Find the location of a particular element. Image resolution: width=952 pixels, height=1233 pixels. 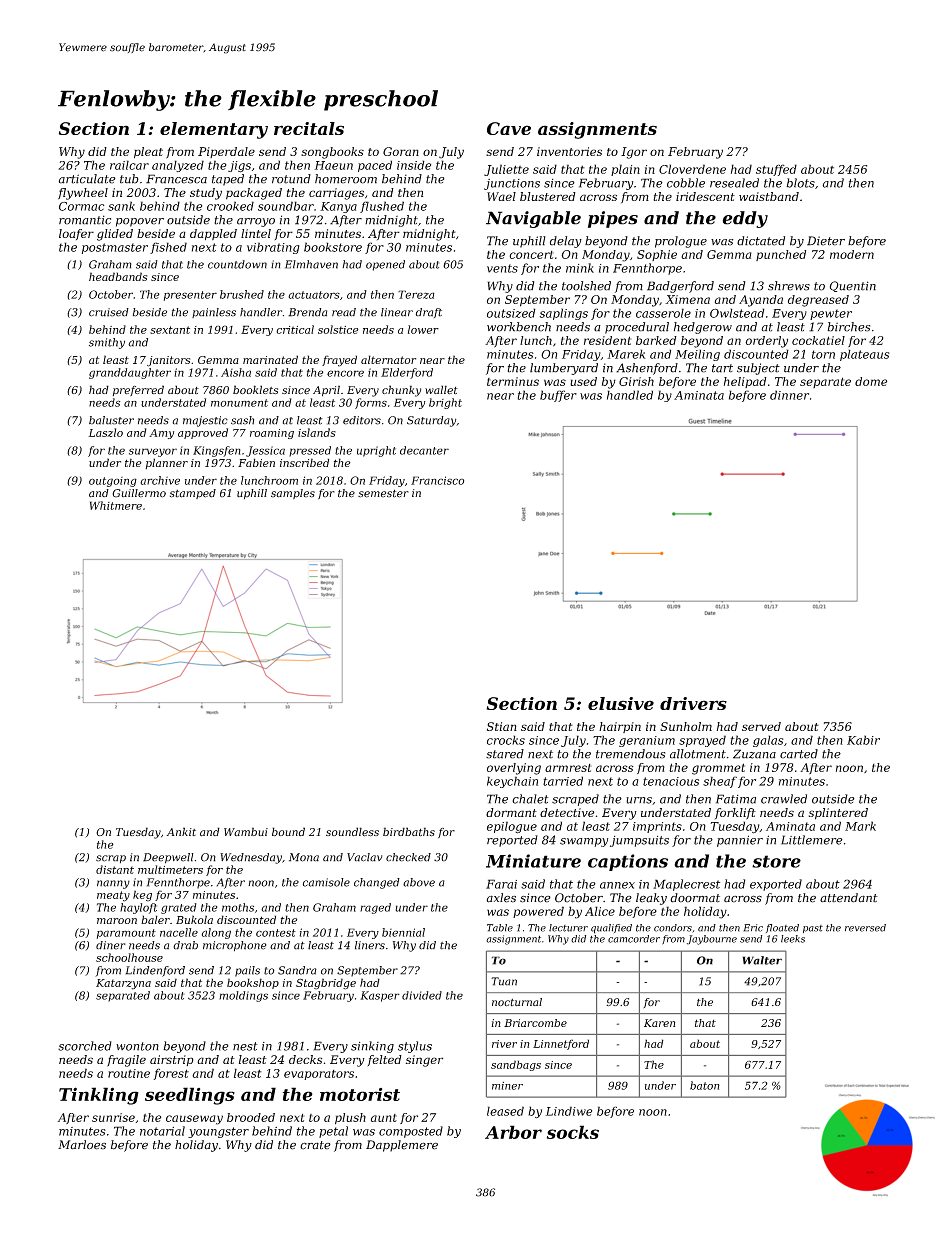

Ankit is located at coordinates (181, 831).
